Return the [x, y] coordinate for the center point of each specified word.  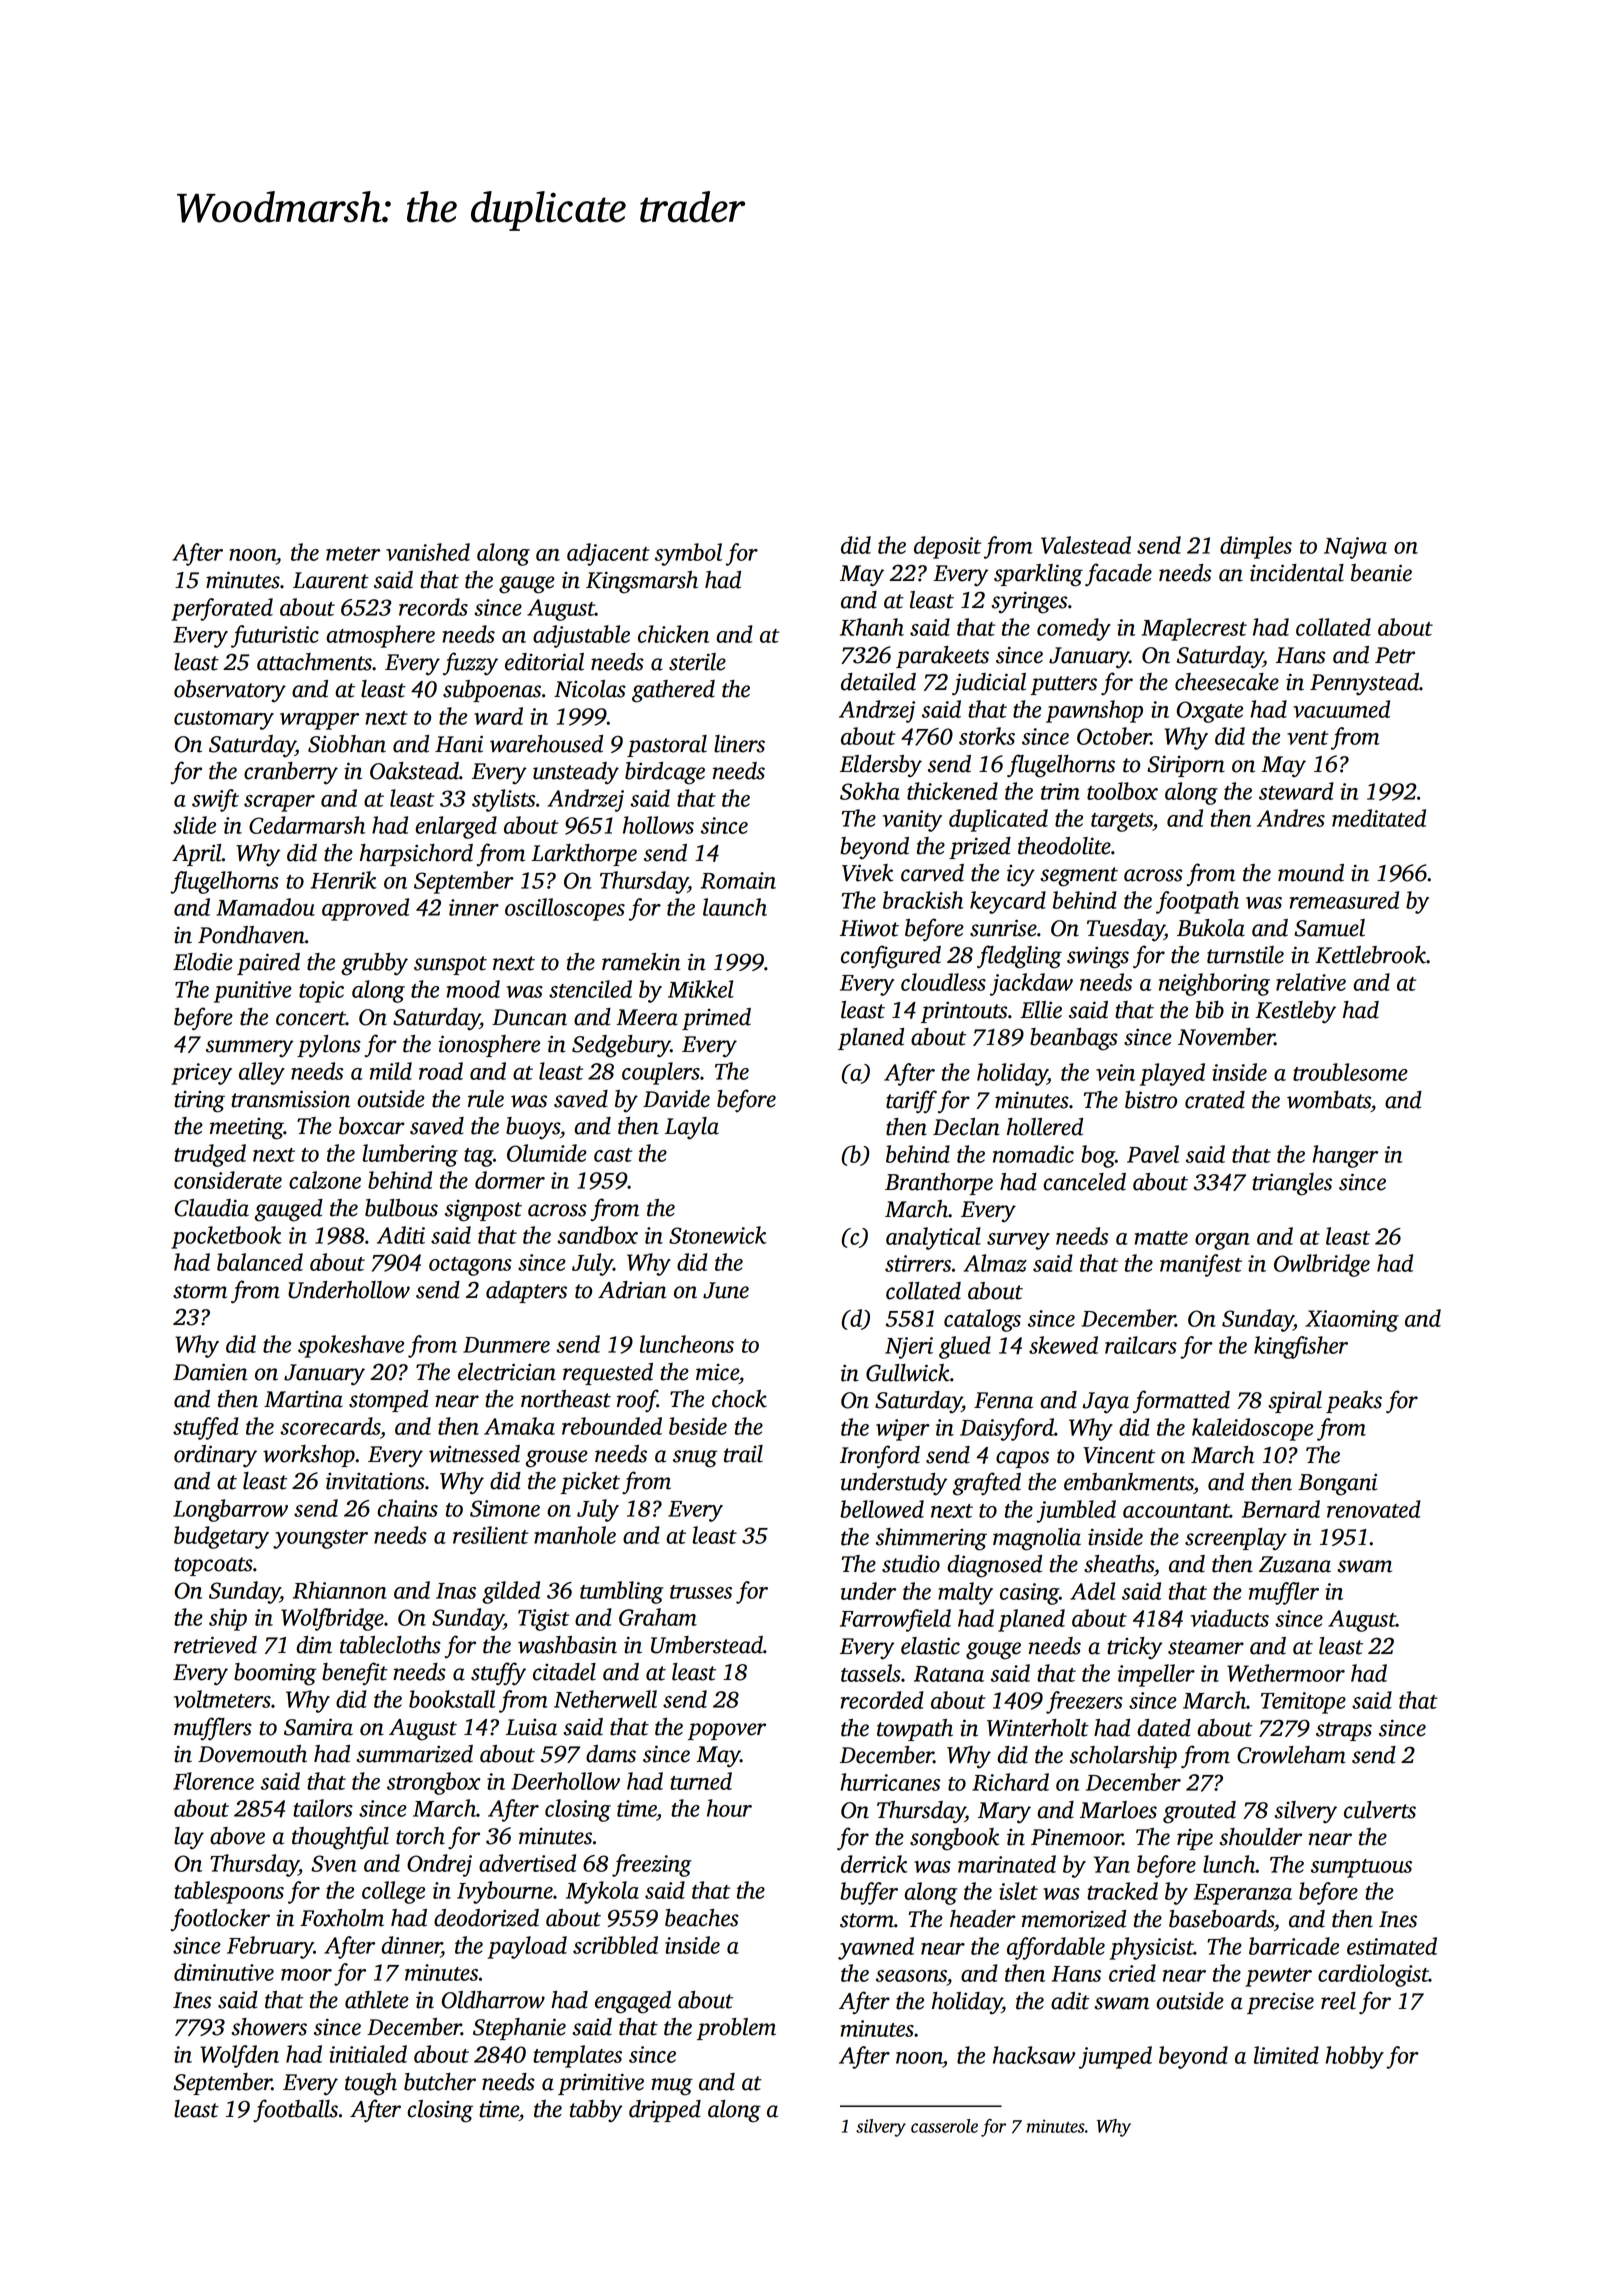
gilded [511, 1592]
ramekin [641, 962]
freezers [1084, 1702]
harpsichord [416, 855]
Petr [1395, 655]
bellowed [882, 1509]
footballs [295, 2110]
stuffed [206, 1428]
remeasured [1344, 900]
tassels [871, 1673]
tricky [1135, 1648]
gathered [673, 691]
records [433, 607]
